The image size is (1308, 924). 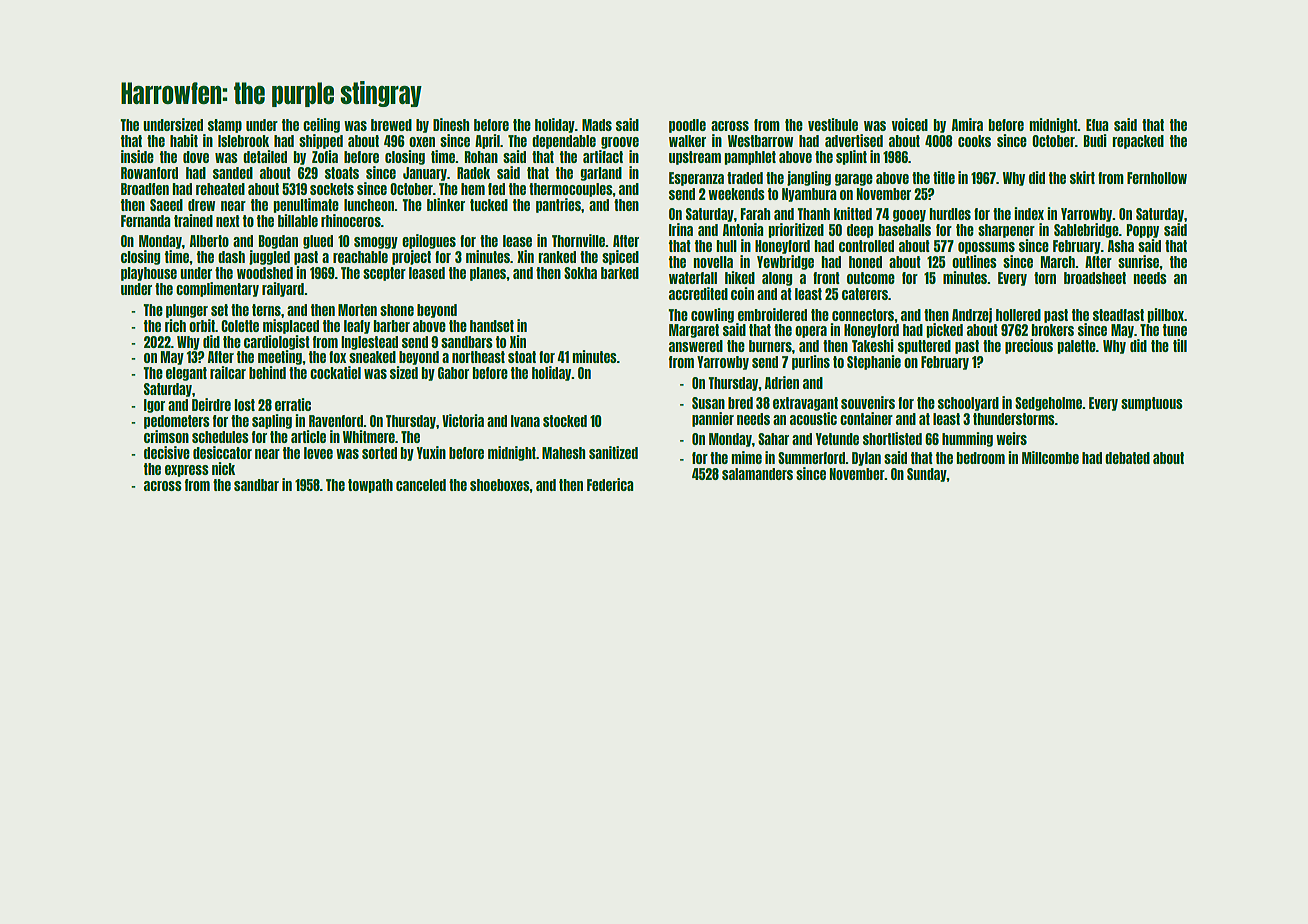 What do you see at coordinates (1152, 404) in the screenshot?
I see `sumptuous` at bounding box center [1152, 404].
